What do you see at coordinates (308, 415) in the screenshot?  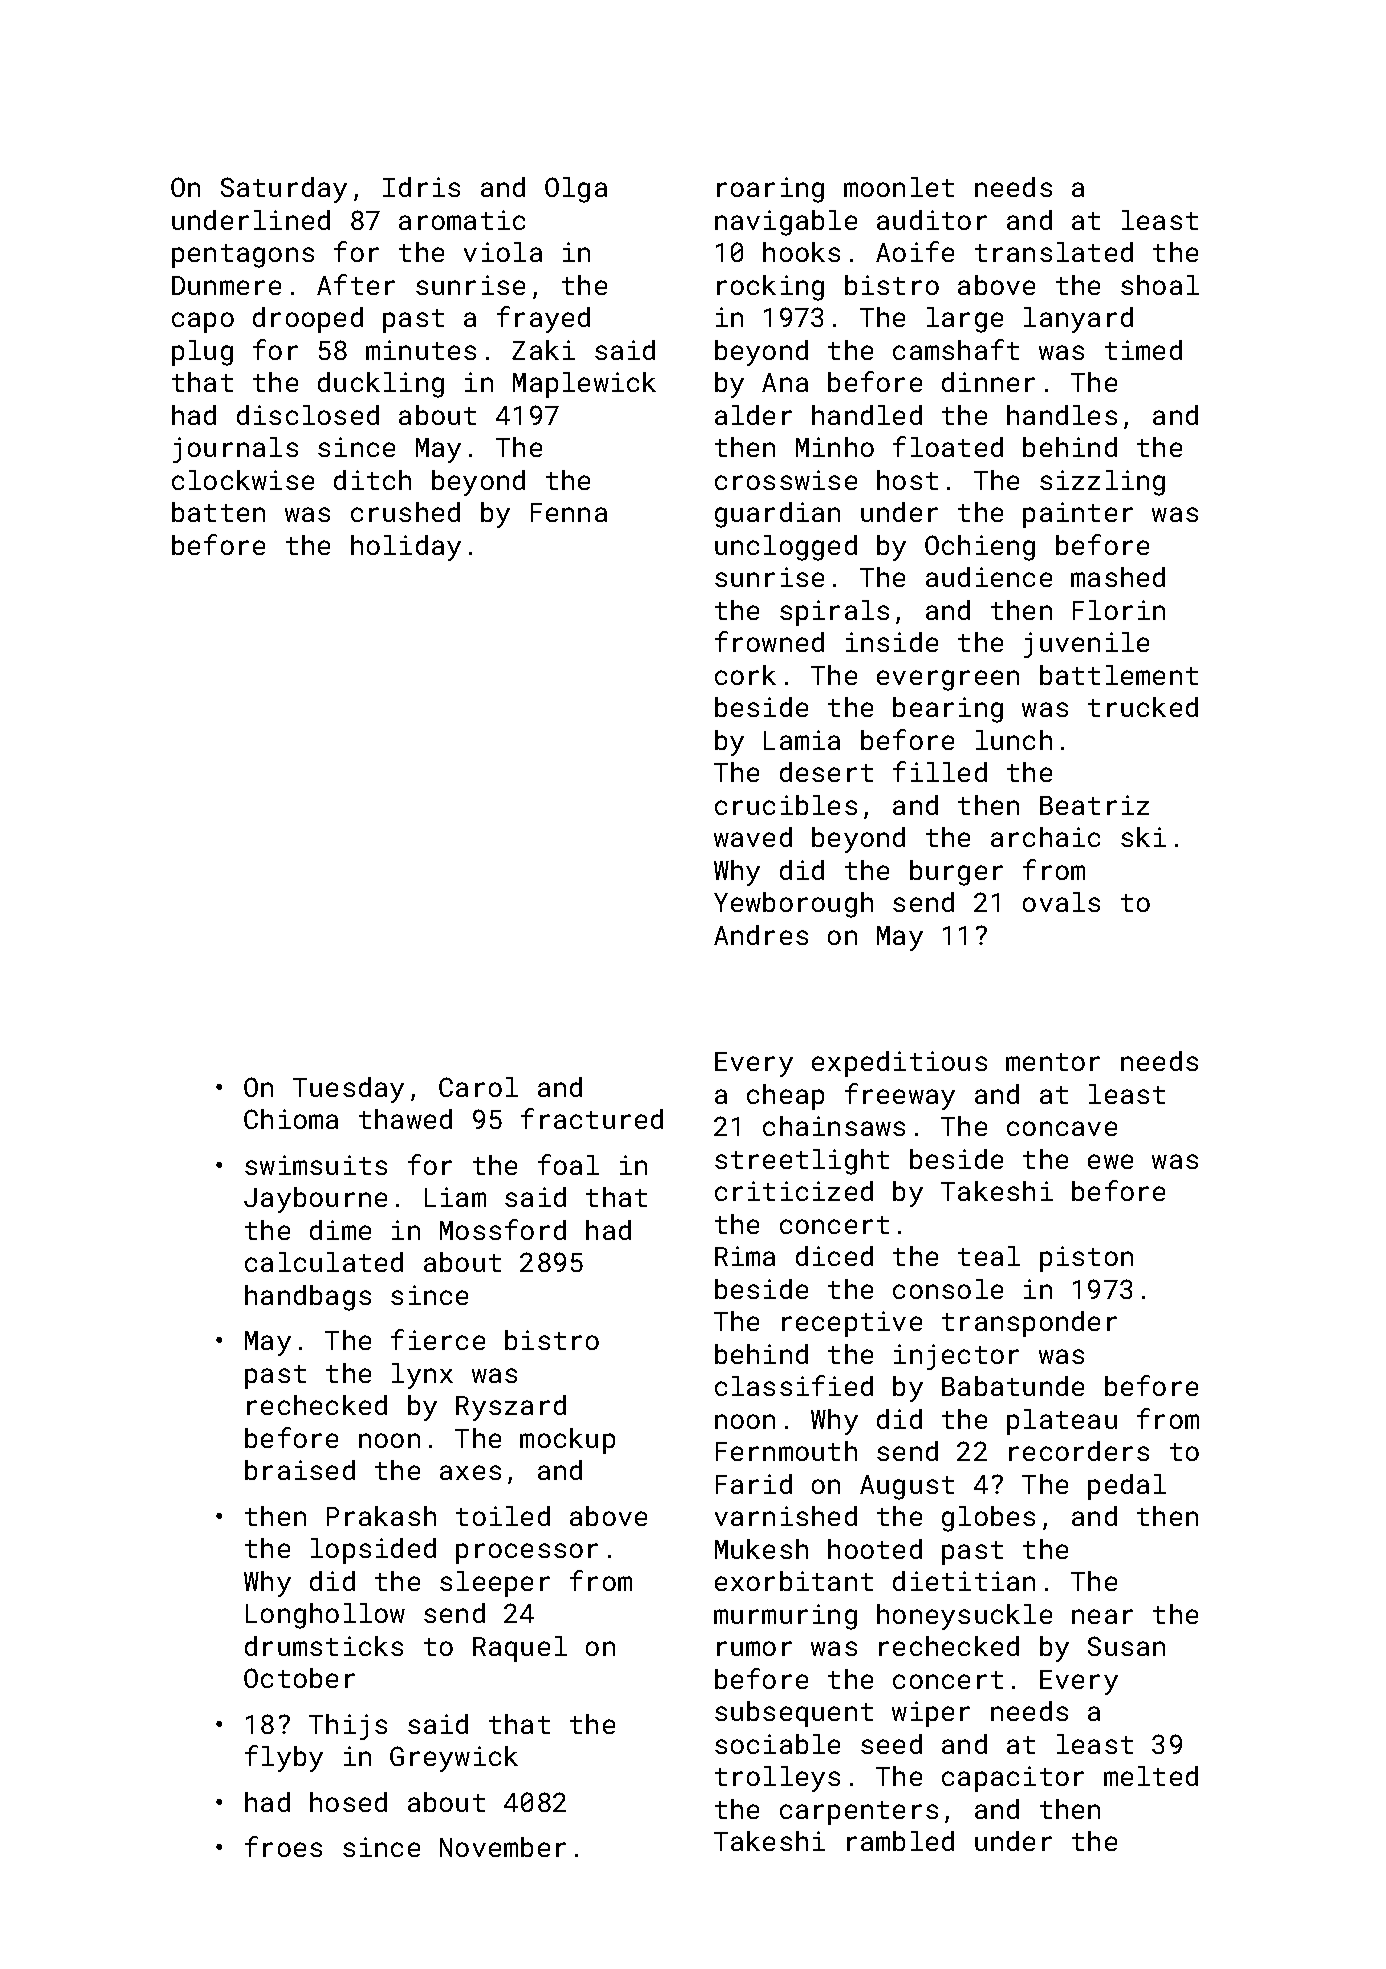 I see `disclosed` at bounding box center [308, 415].
